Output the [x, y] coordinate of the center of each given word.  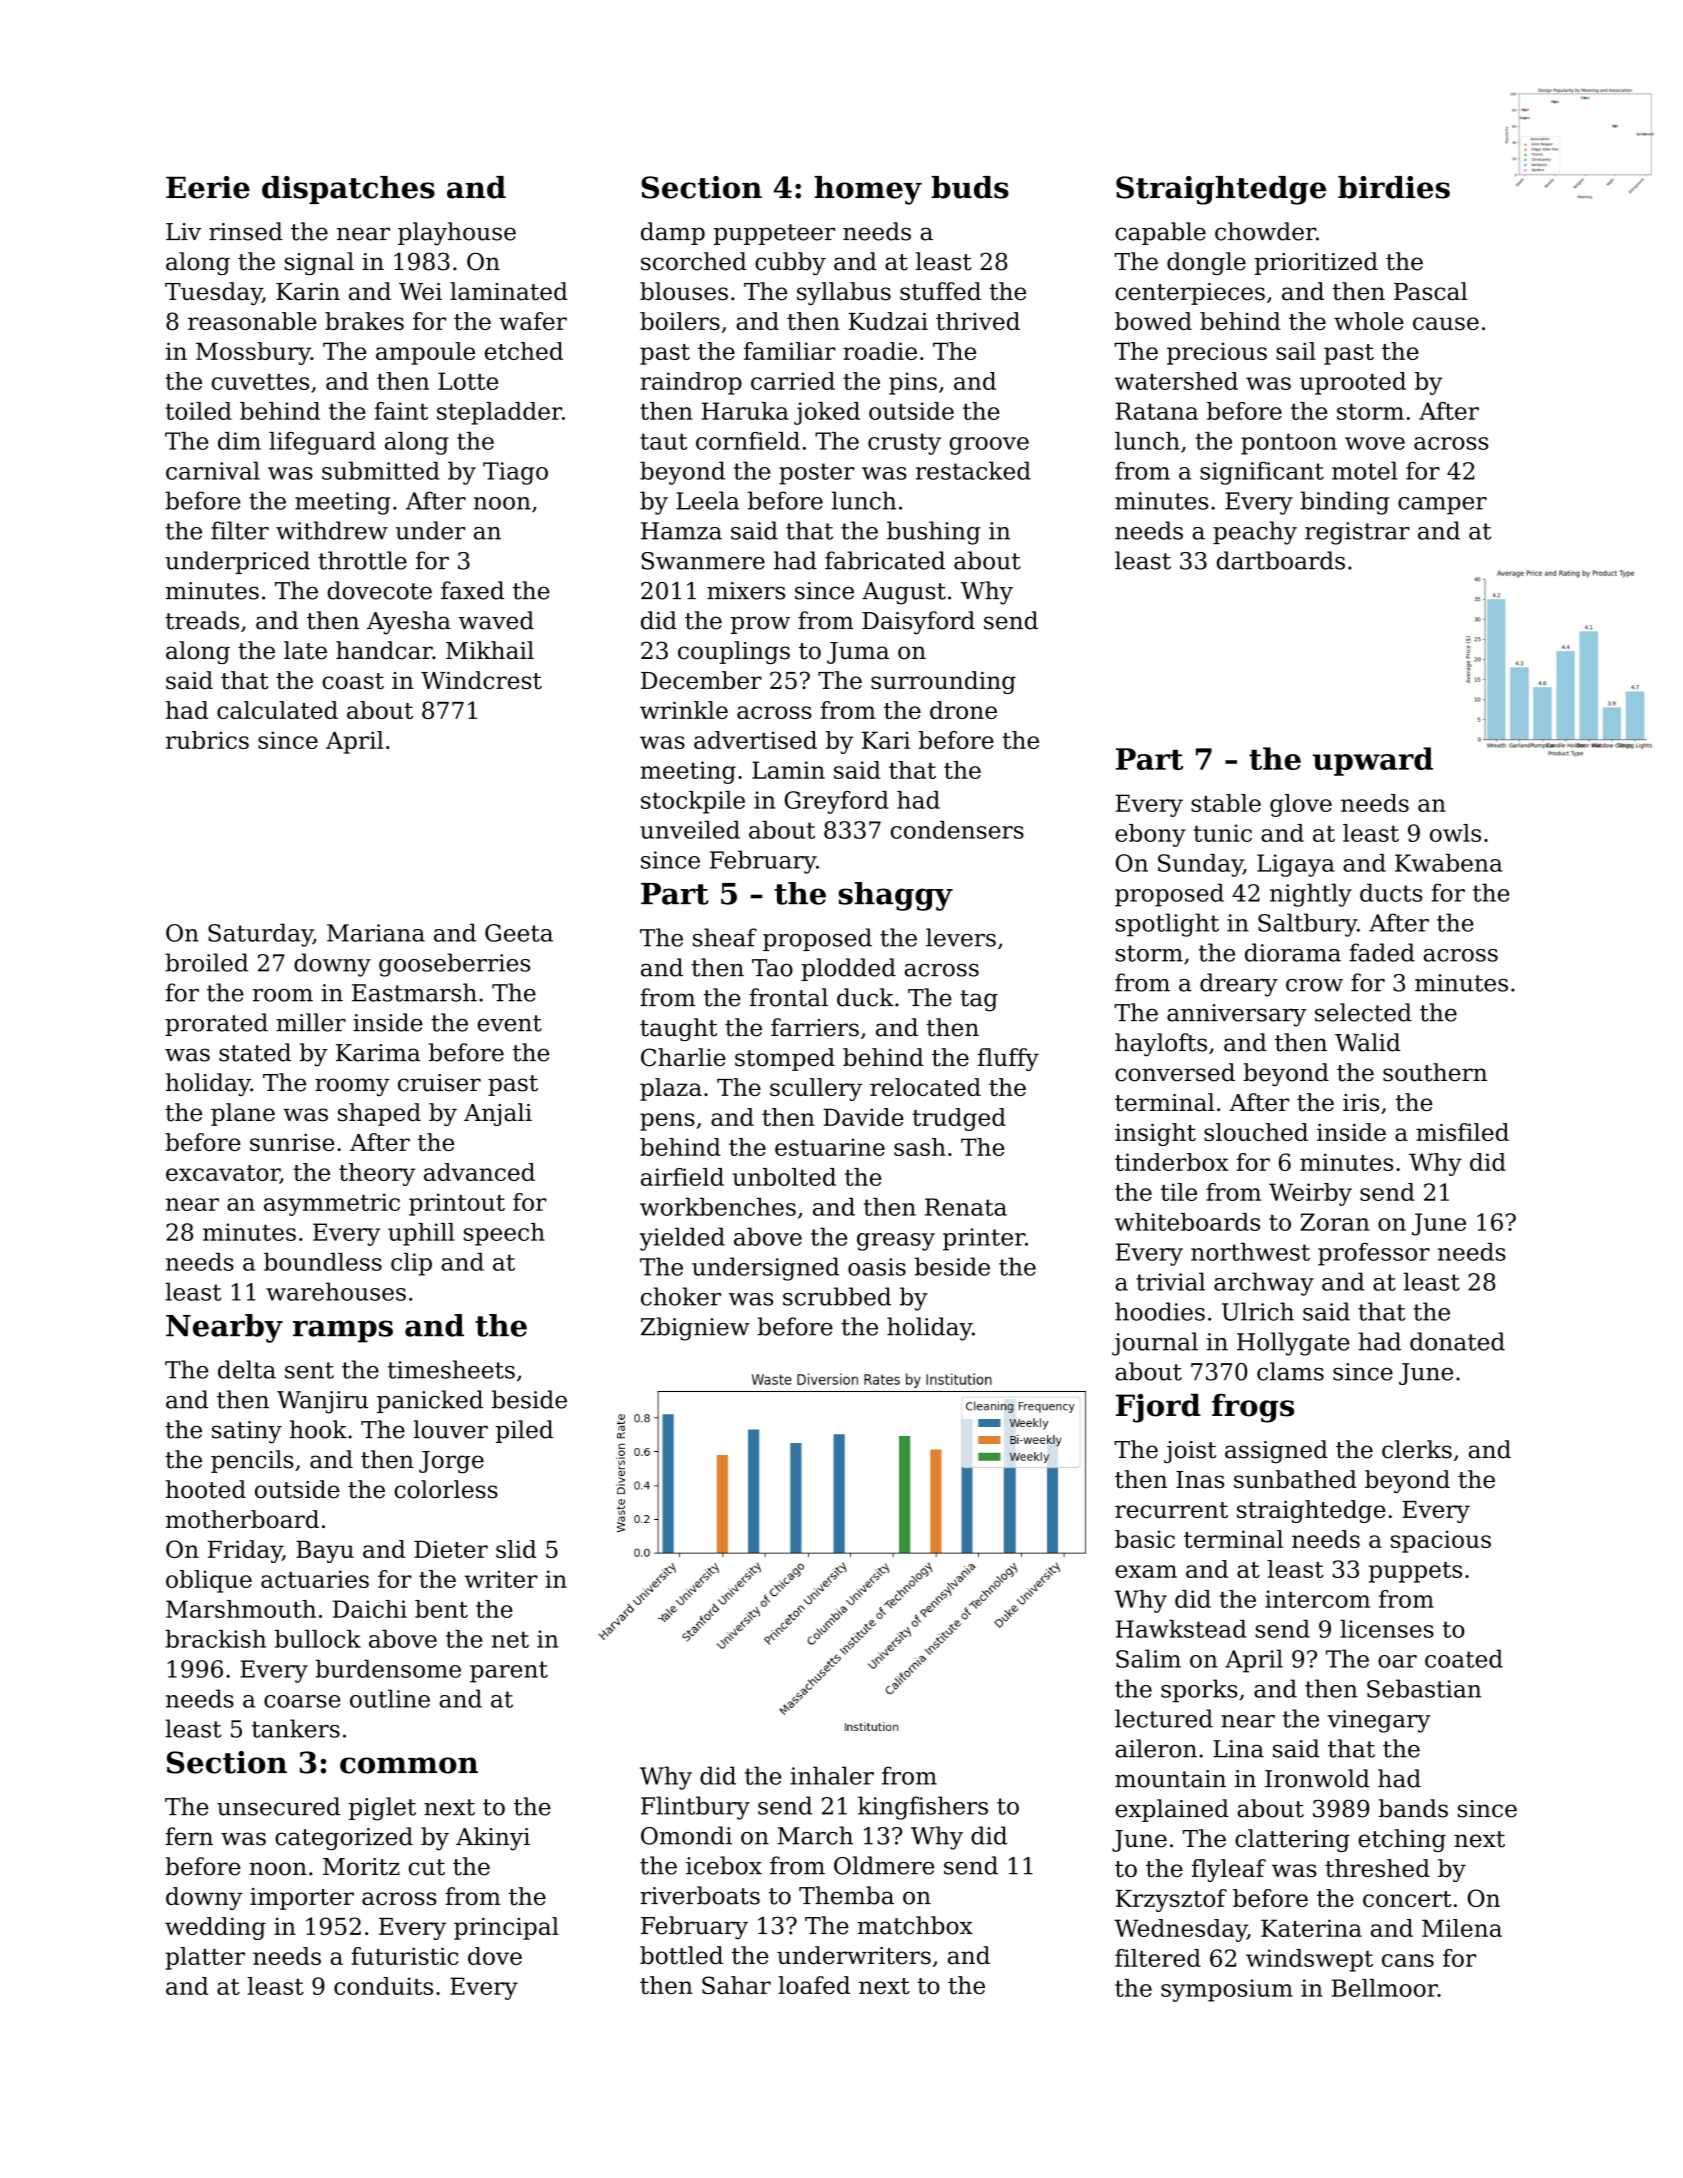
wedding [215, 1928]
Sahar [736, 1985]
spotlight [1167, 925]
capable [1160, 233]
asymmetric [332, 1204]
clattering [1292, 1840]
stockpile [693, 802]
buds [970, 187]
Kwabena [1448, 863]
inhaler [832, 1775]
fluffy [1008, 1059]
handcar [384, 650]
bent [441, 1609]
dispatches [348, 190]
